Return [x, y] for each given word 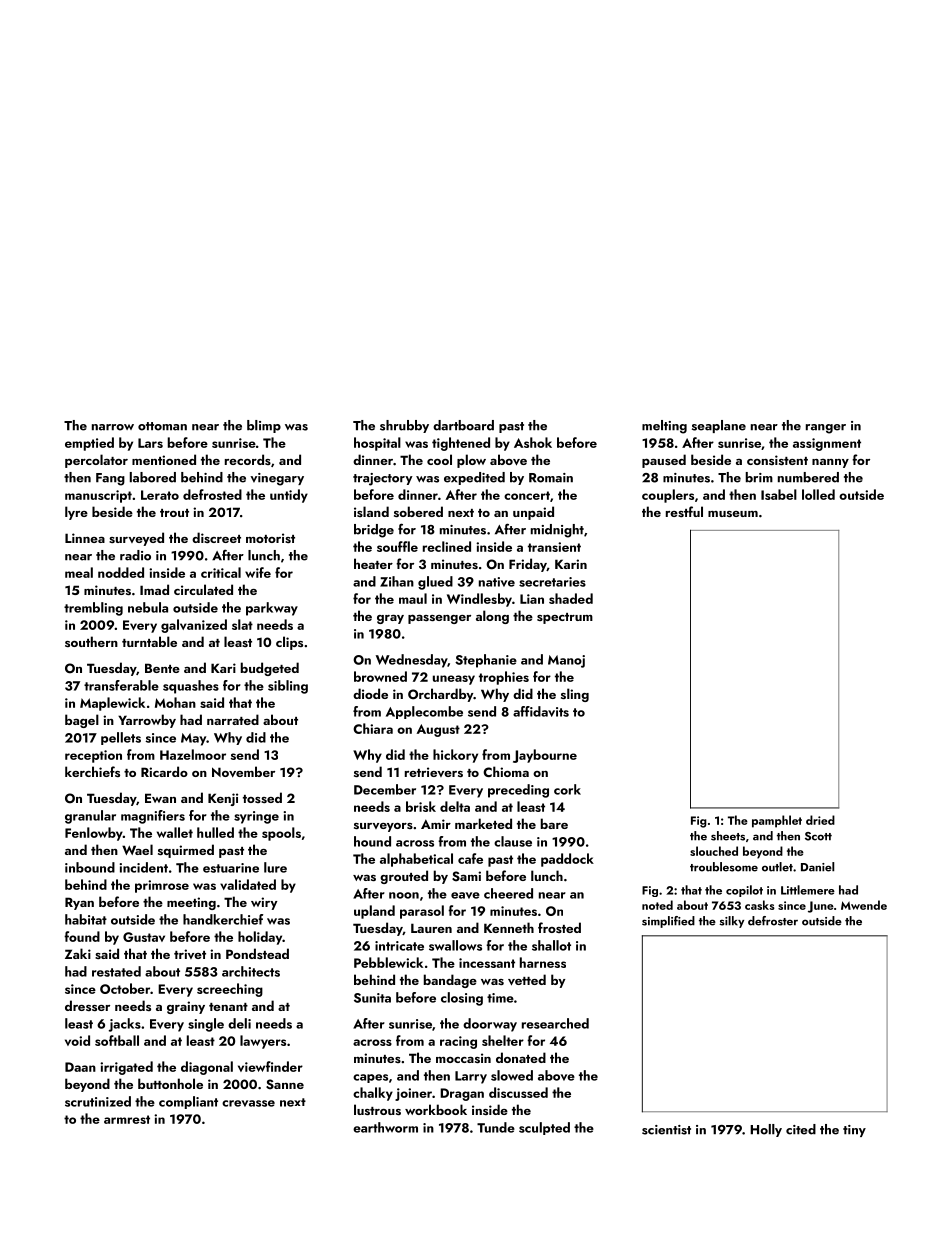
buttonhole [170, 1083]
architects [251, 971]
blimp [264, 426]
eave [465, 895]
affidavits [541, 711]
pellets [121, 738]
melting [664, 427]
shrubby [404, 426]
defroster [773, 921]
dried [820, 820]
